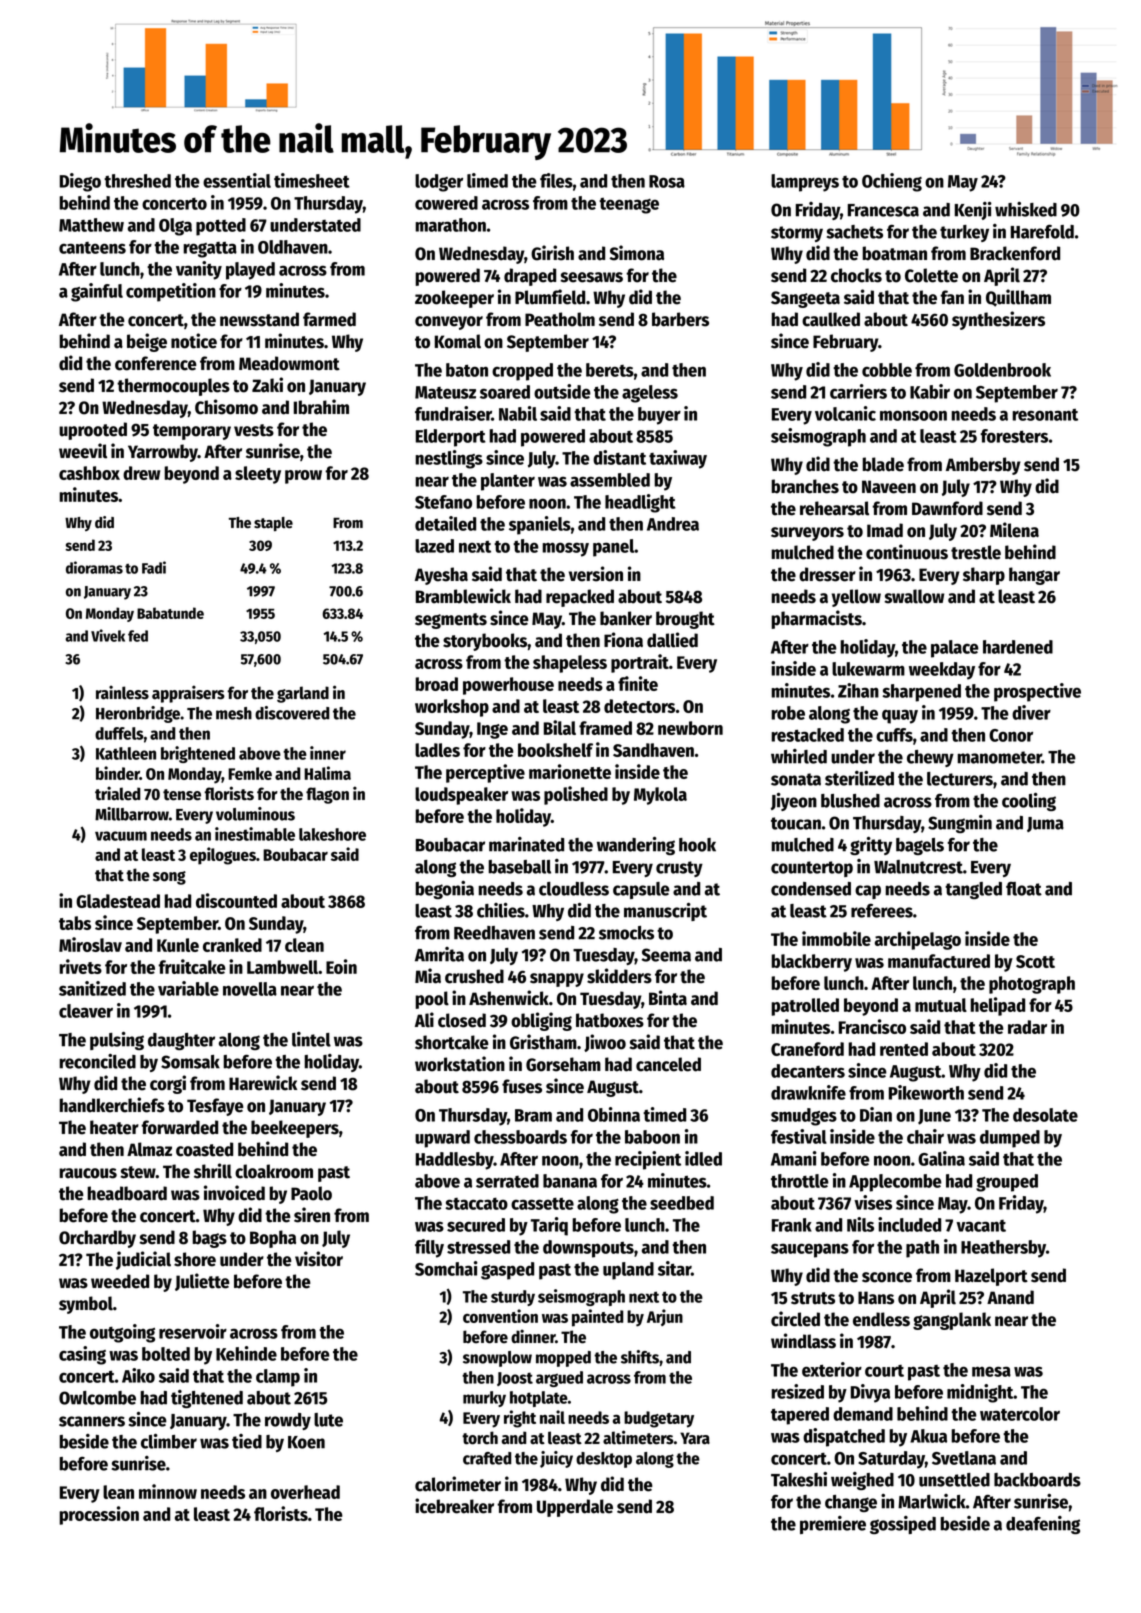  What do you see at coordinates (667, 181) in the document?
I see `Rosa` at bounding box center [667, 181].
